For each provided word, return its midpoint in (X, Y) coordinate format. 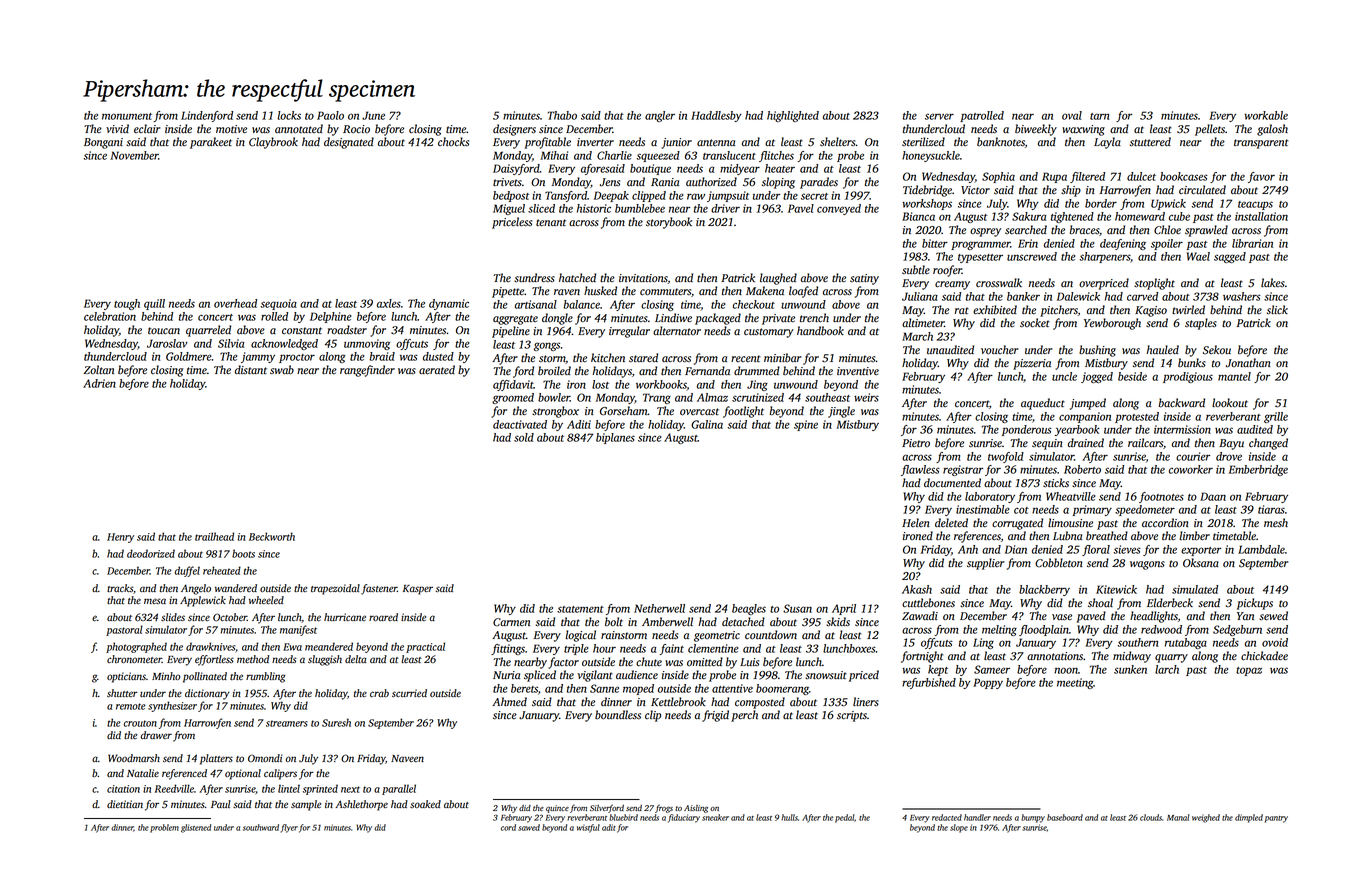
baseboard (1065, 817)
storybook (669, 223)
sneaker (715, 817)
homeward (1140, 216)
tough (127, 304)
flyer (289, 828)
